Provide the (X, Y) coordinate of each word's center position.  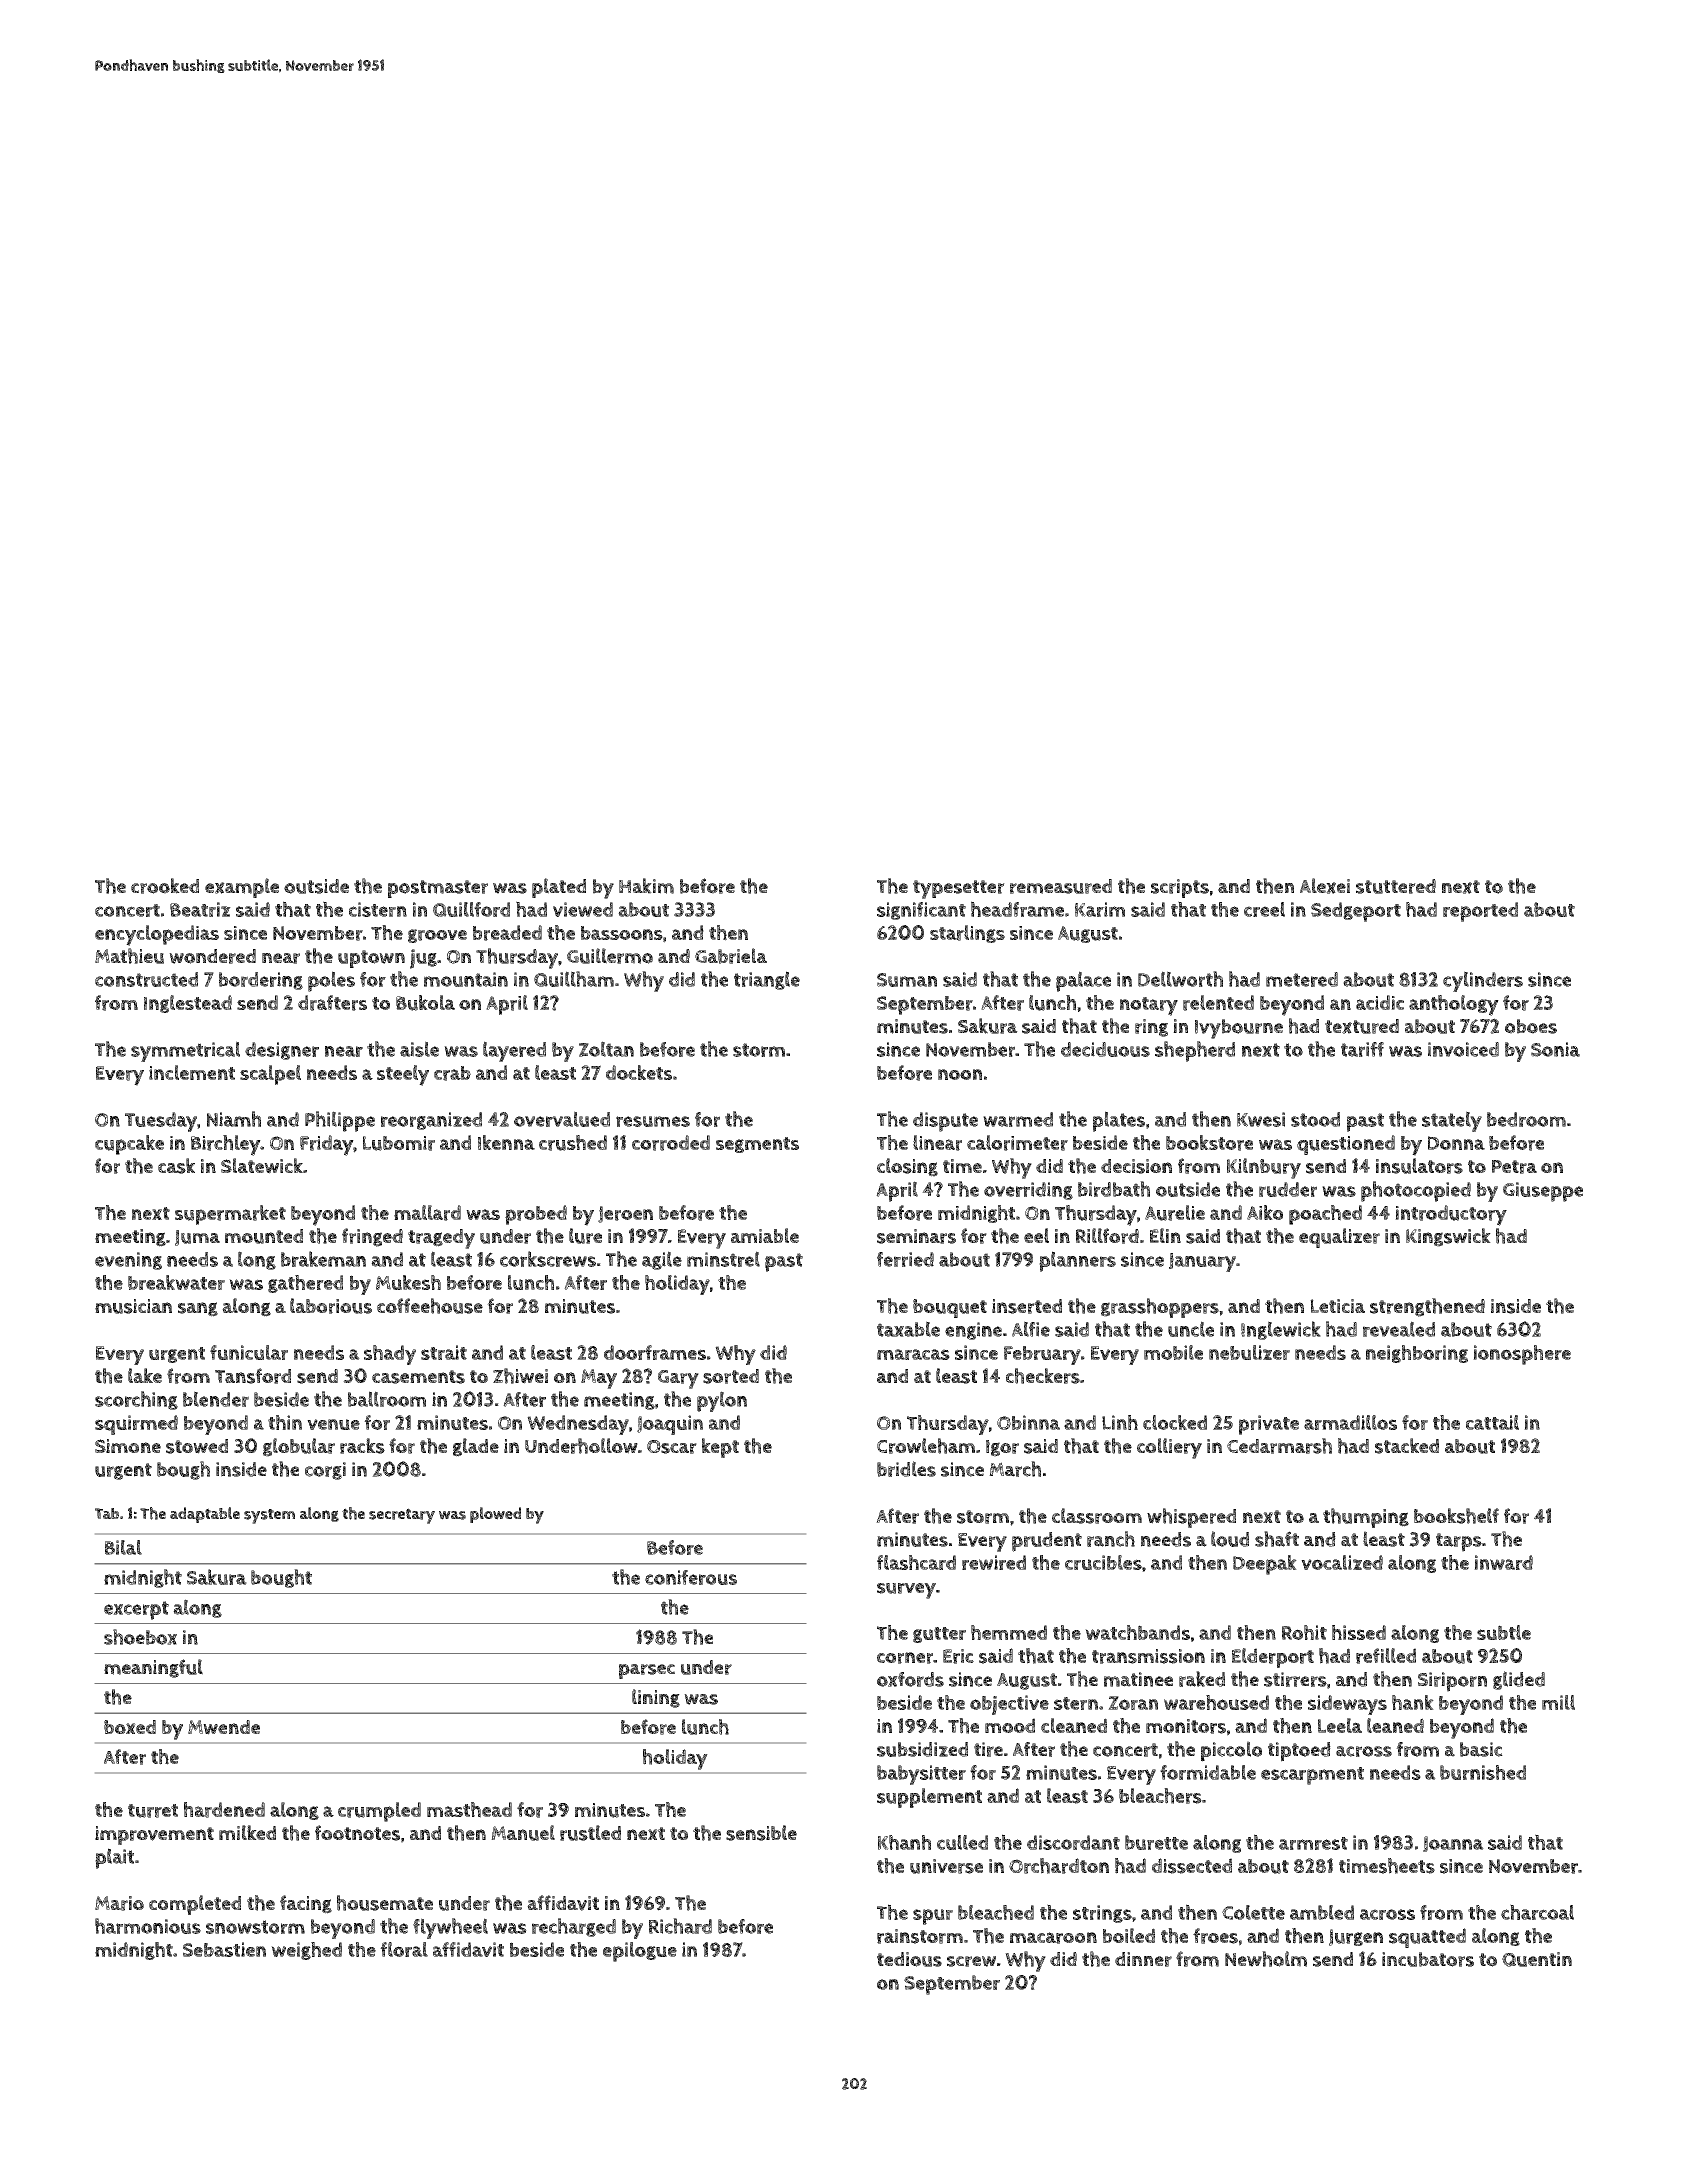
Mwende (224, 1727)
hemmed (1009, 1632)
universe (946, 1866)
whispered (1191, 1518)
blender (216, 1399)
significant (921, 911)
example (242, 888)
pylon (722, 1401)
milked (247, 1832)
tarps (1459, 1542)
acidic (1380, 1002)
